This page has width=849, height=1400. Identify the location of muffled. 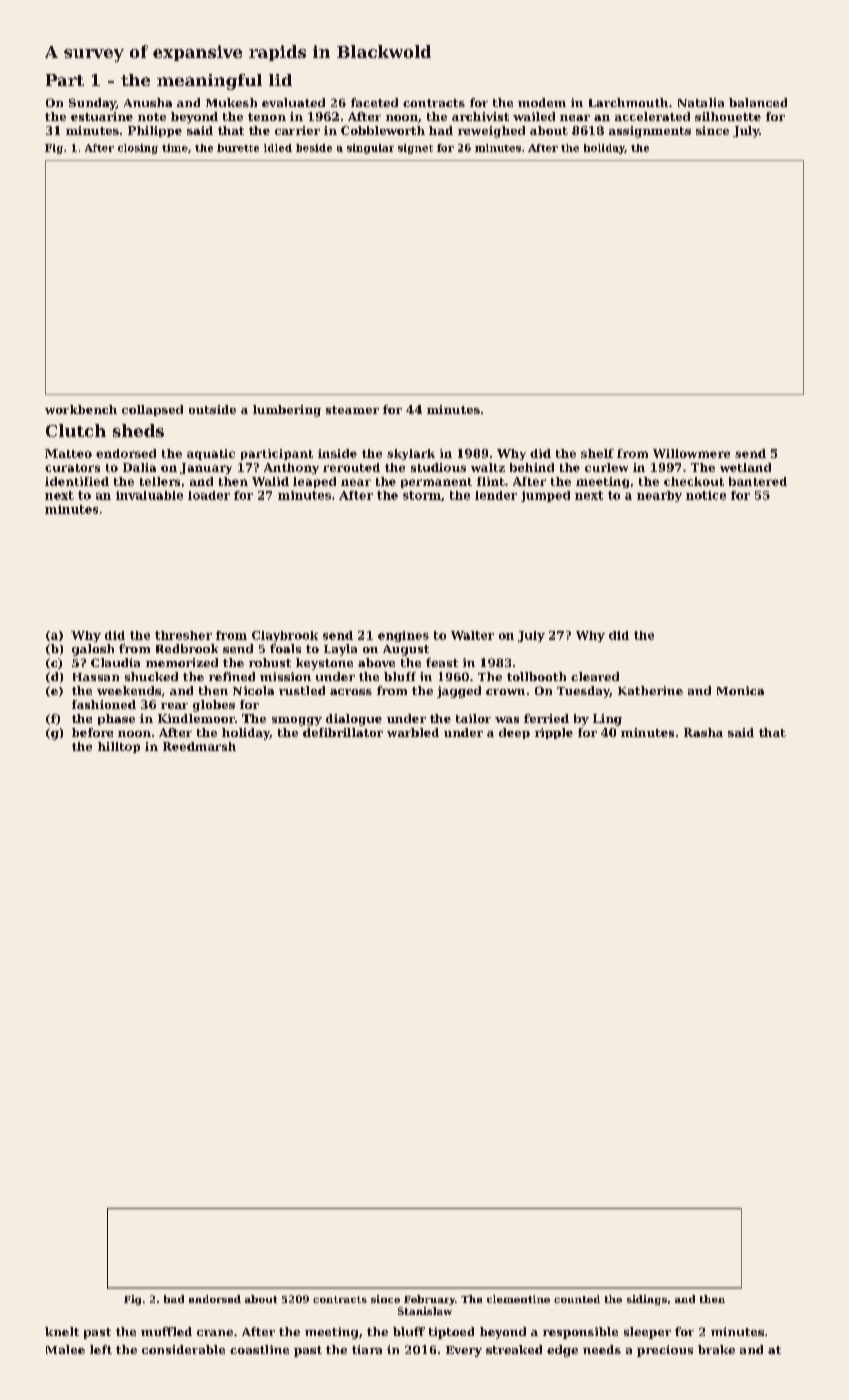
(166, 1331).
